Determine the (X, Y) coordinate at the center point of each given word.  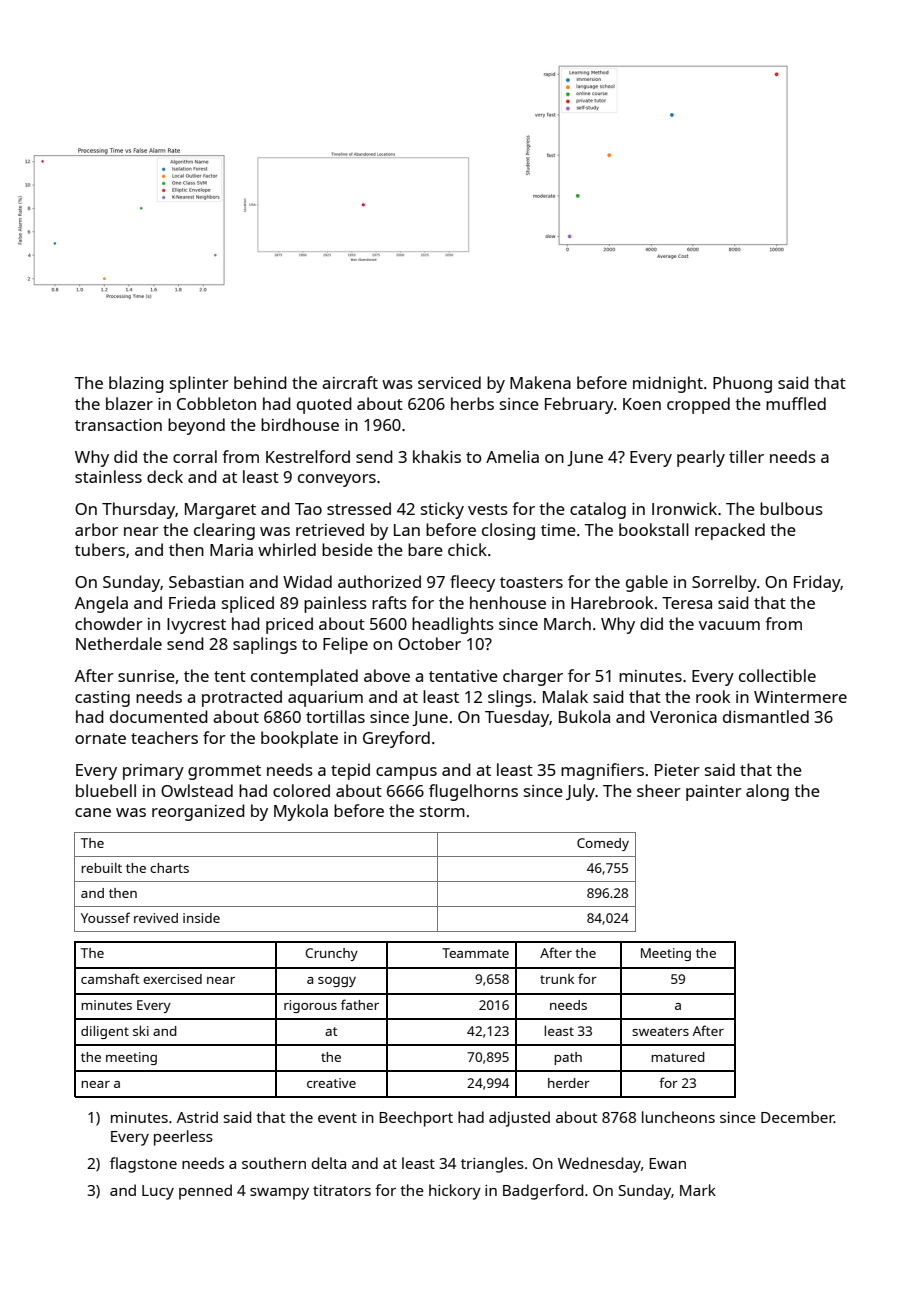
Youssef (105, 917)
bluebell (106, 790)
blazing (136, 384)
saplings (265, 645)
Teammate (475, 953)
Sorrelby (724, 583)
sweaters (660, 1031)
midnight (668, 384)
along (767, 792)
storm (442, 811)
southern (274, 1163)
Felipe (345, 645)
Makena (540, 382)
